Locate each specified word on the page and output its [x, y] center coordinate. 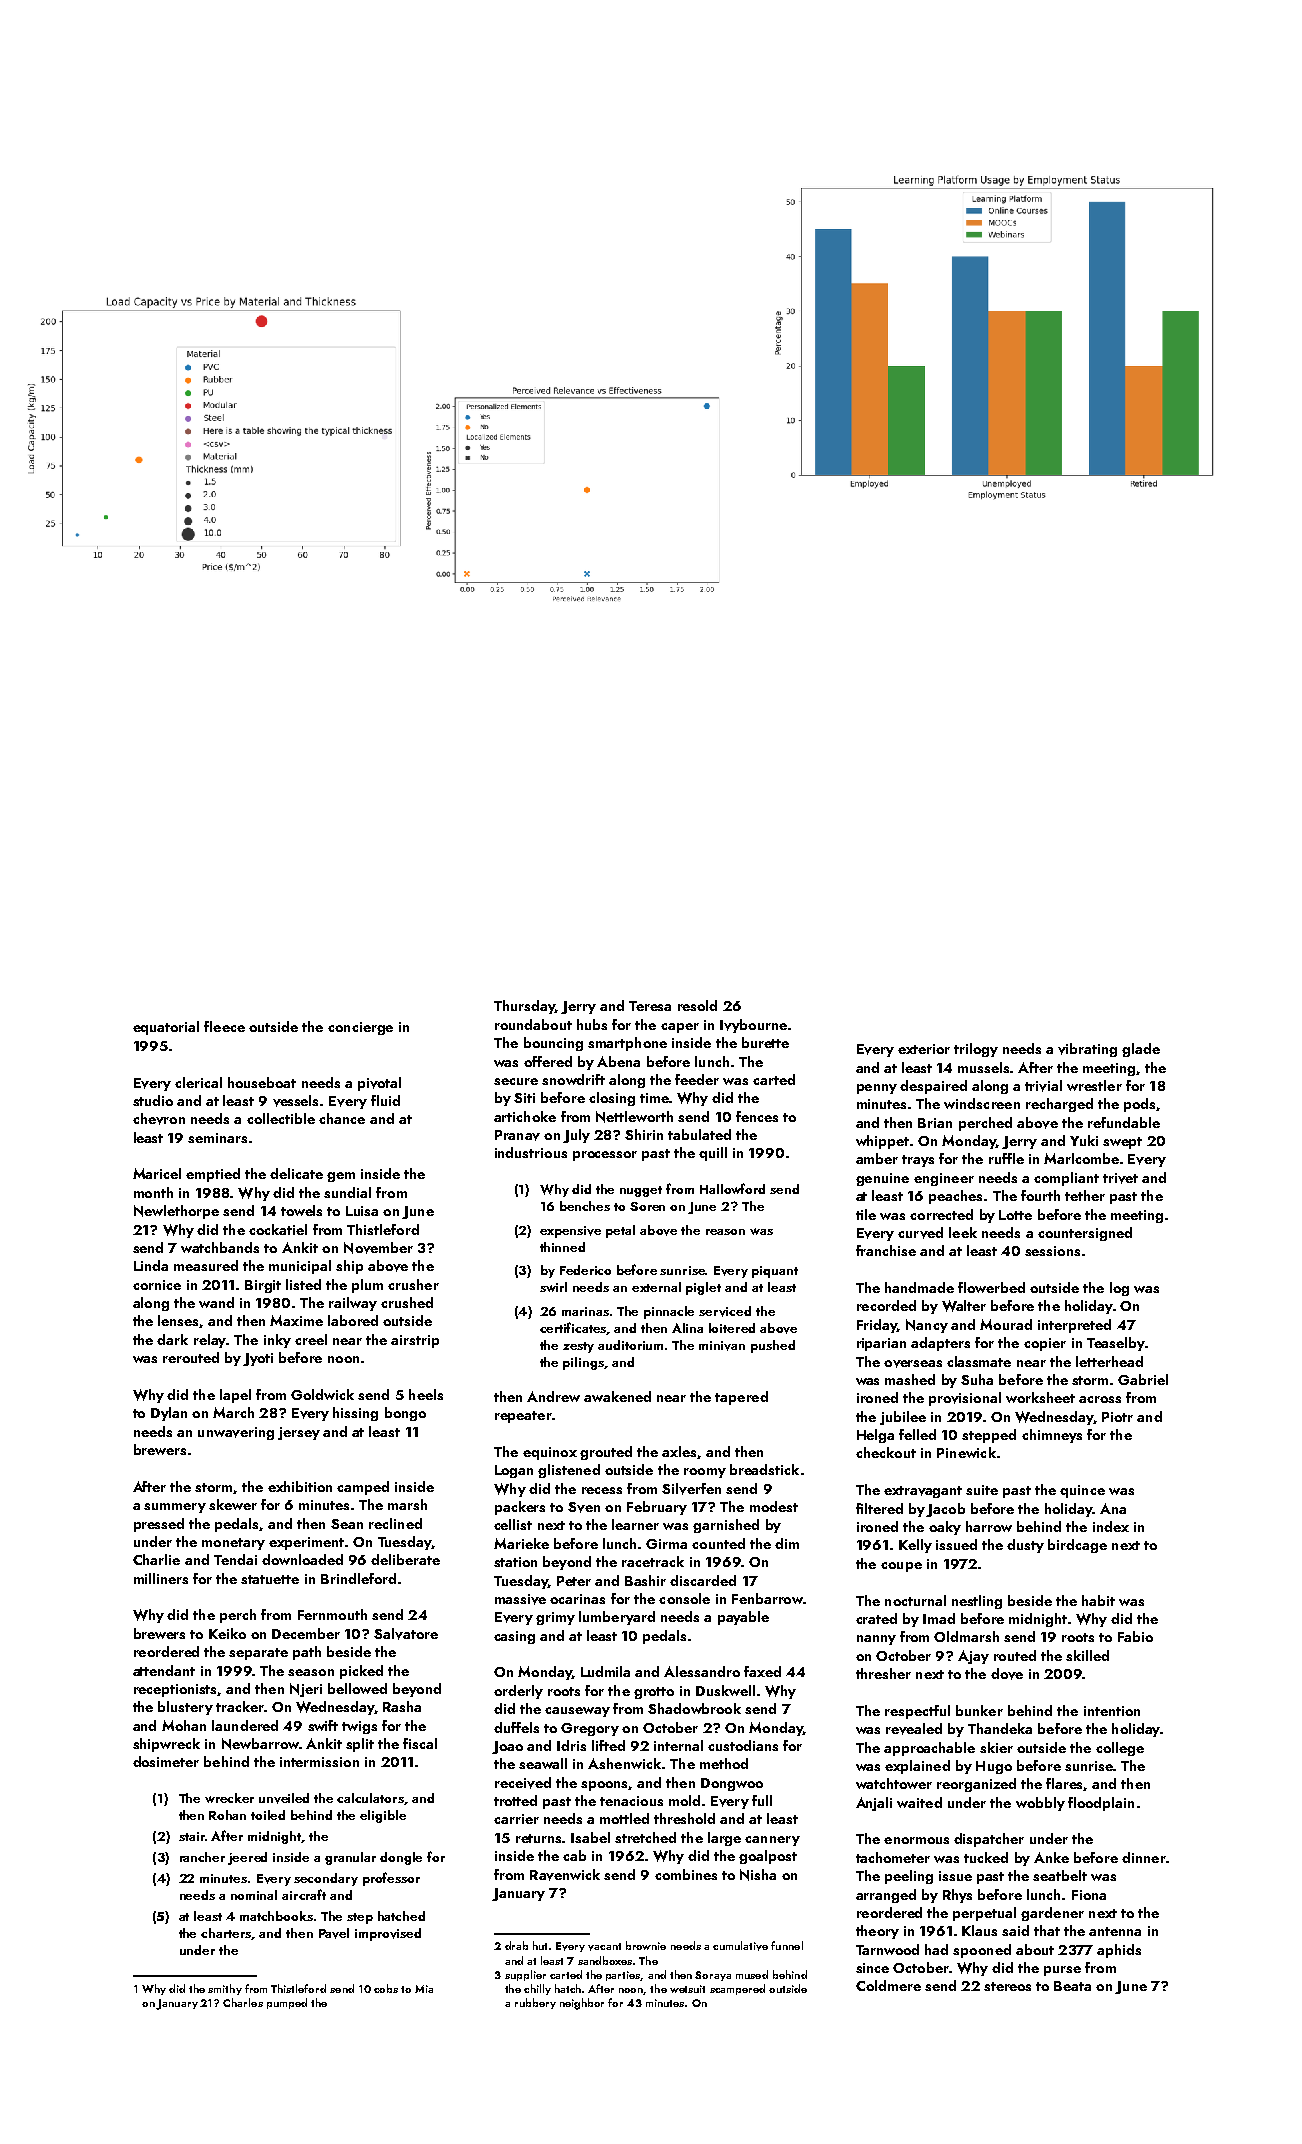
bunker [979, 1710]
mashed [910, 1379]
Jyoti [258, 1359]
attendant [164, 1670]
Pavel [334, 1933]
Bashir [645, 1580]
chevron [159, 1119]
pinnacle [669, 1312]
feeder [697, 1079]
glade [1141, 1050]
